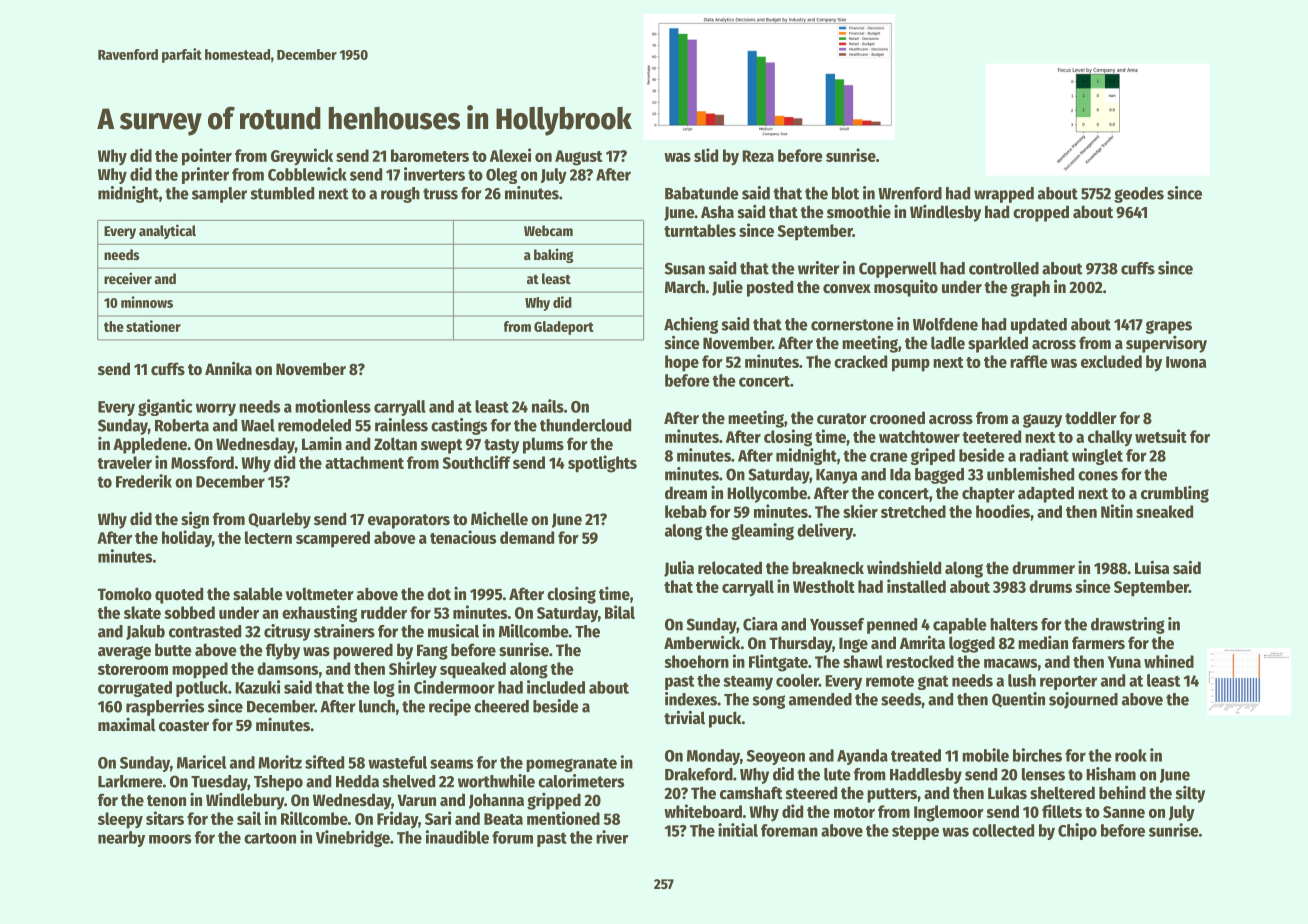 The height and width of the document is (924, 1308). Describe the element at coordinates (133, 669) in the document. I see `storeroom` at that location.
